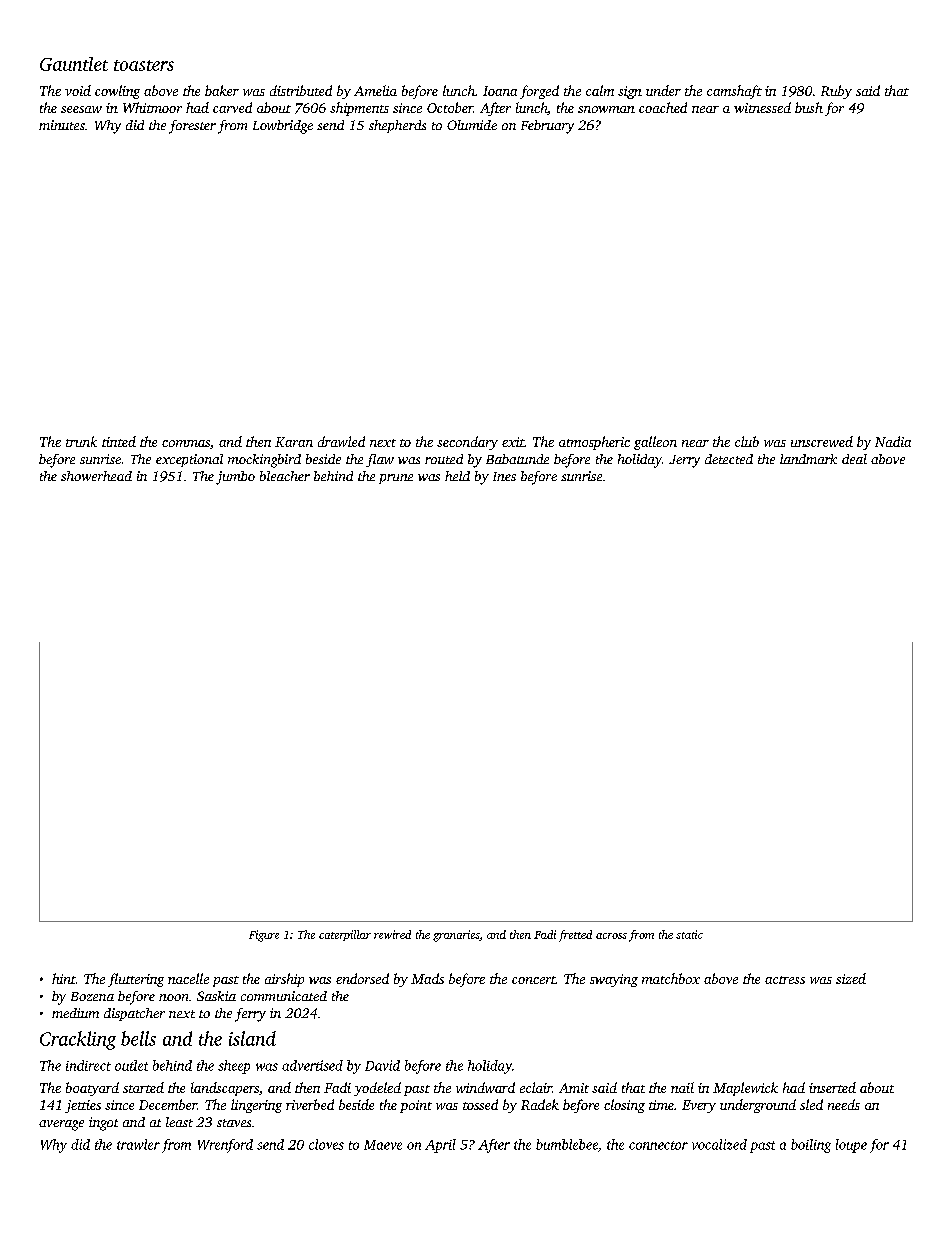 The height and width of the document is (1233, 952). I want to click on showerhead, so click(96, 476).
